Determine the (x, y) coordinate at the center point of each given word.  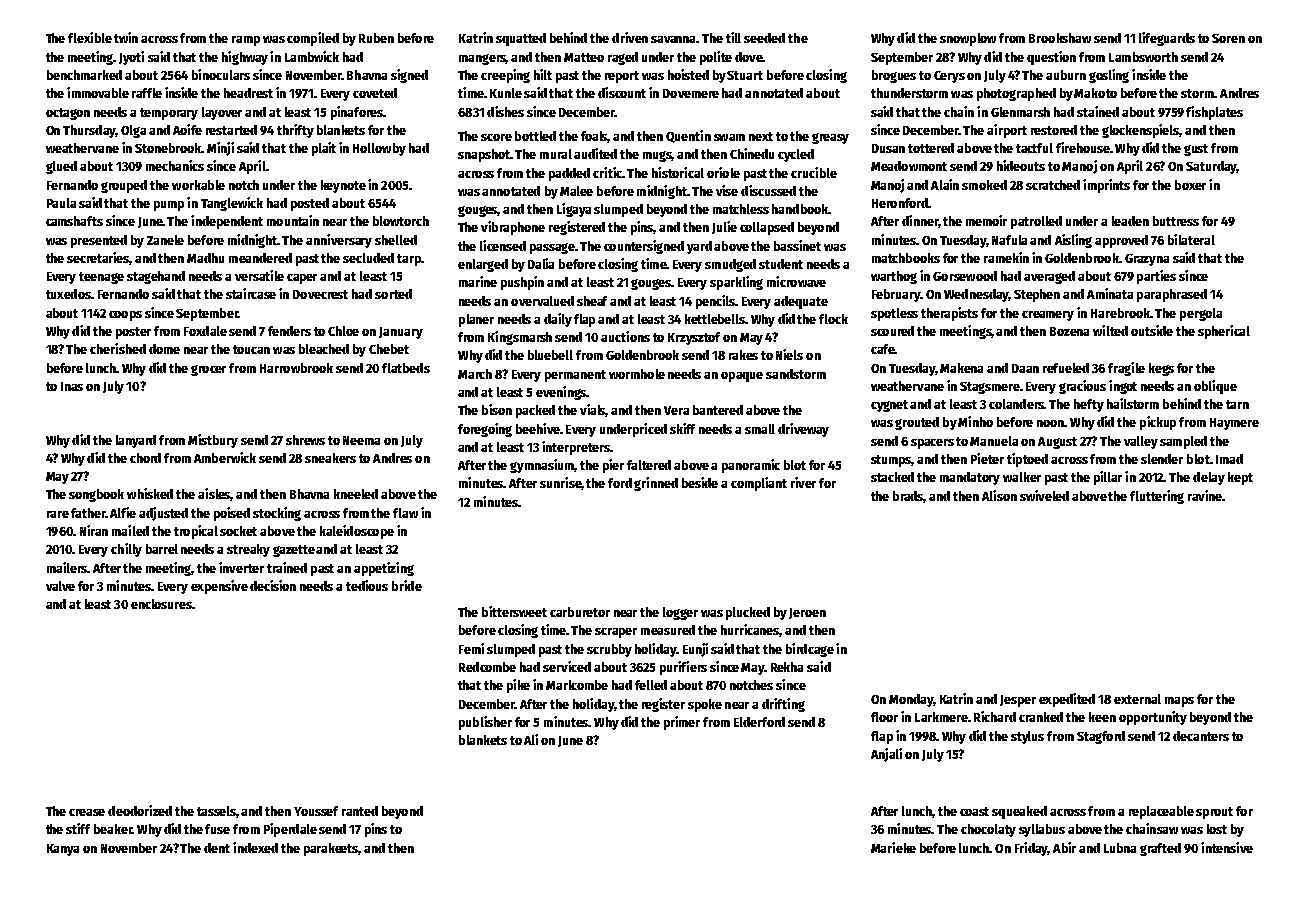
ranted (360, 811)
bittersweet (514, 611)
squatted (521, 39)
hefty (1089, 405)
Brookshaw (1060, 38)
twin (126, 37)
